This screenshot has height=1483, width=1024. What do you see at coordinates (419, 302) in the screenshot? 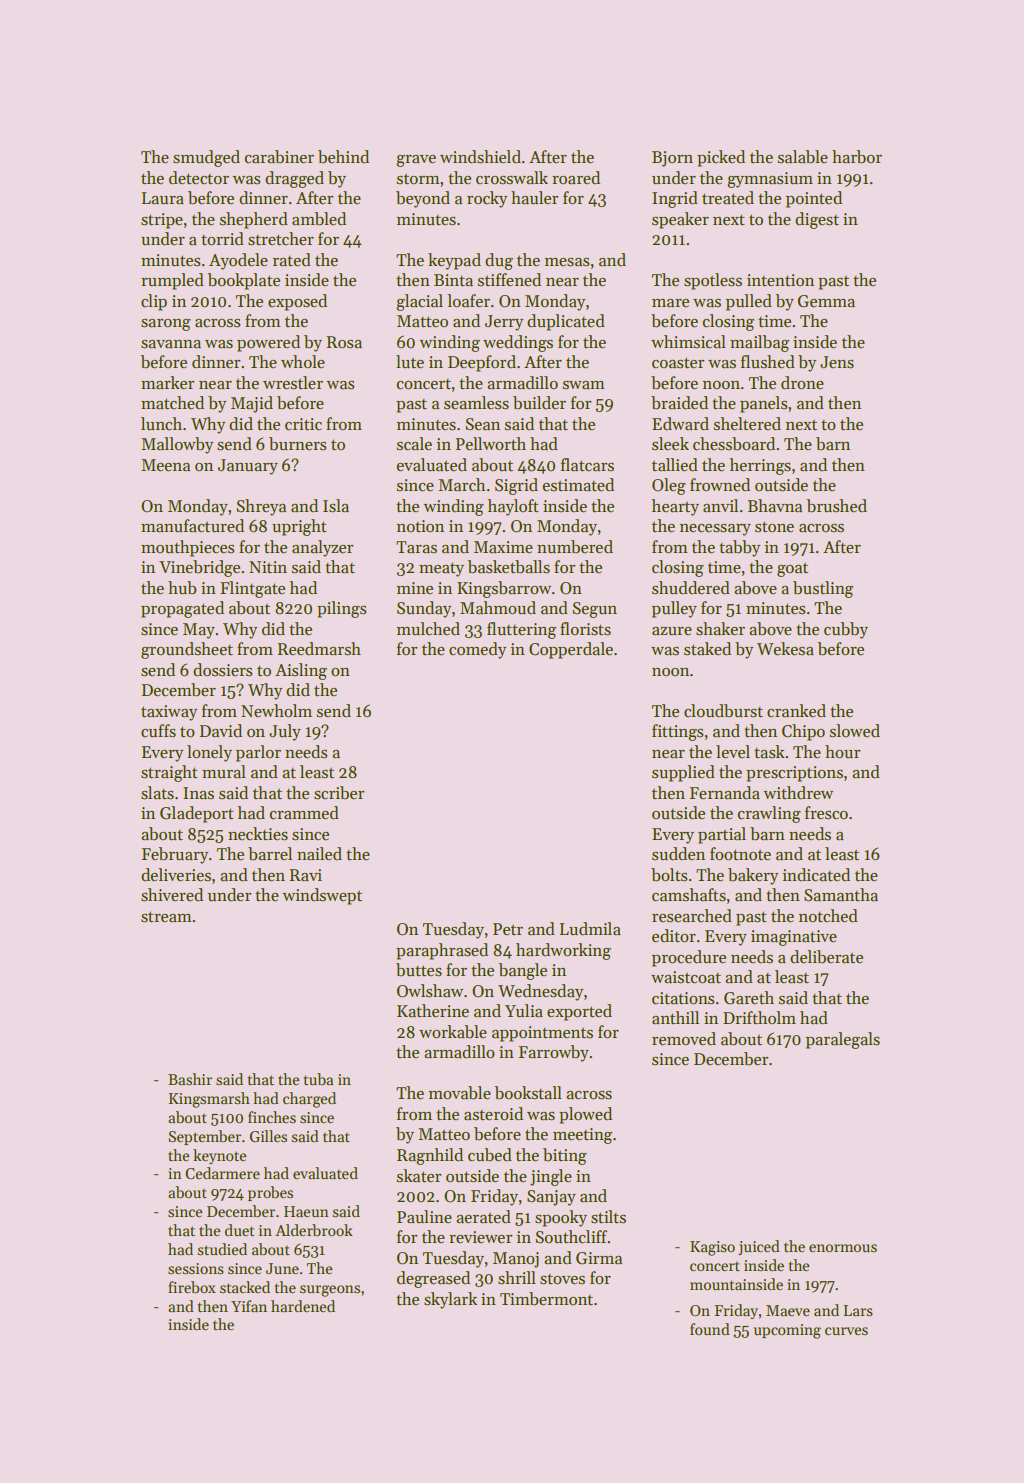
I see `glacial` at bounding box center [419, 302].
